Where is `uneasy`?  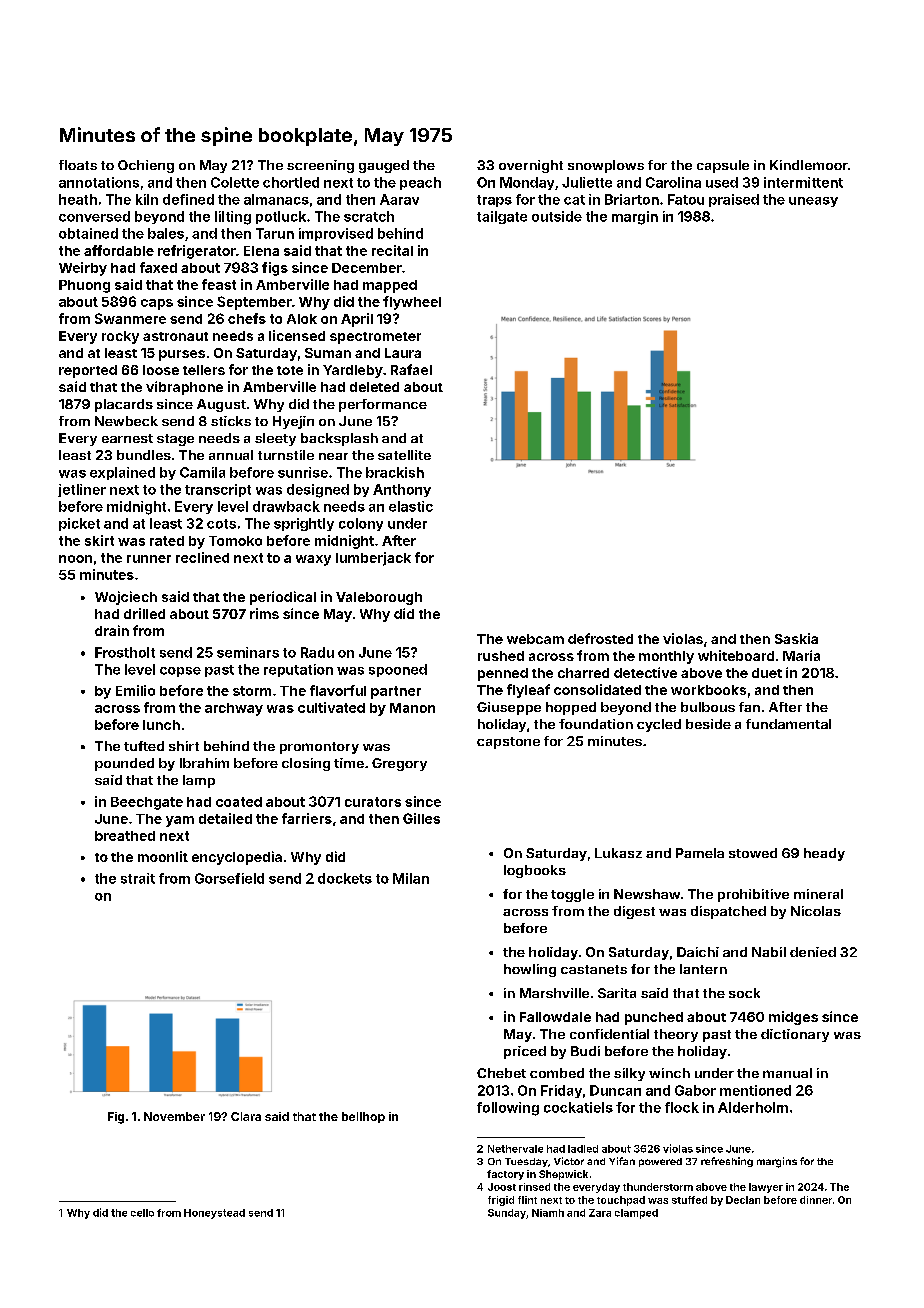 uneasy is located at coordinates (813, 202).
